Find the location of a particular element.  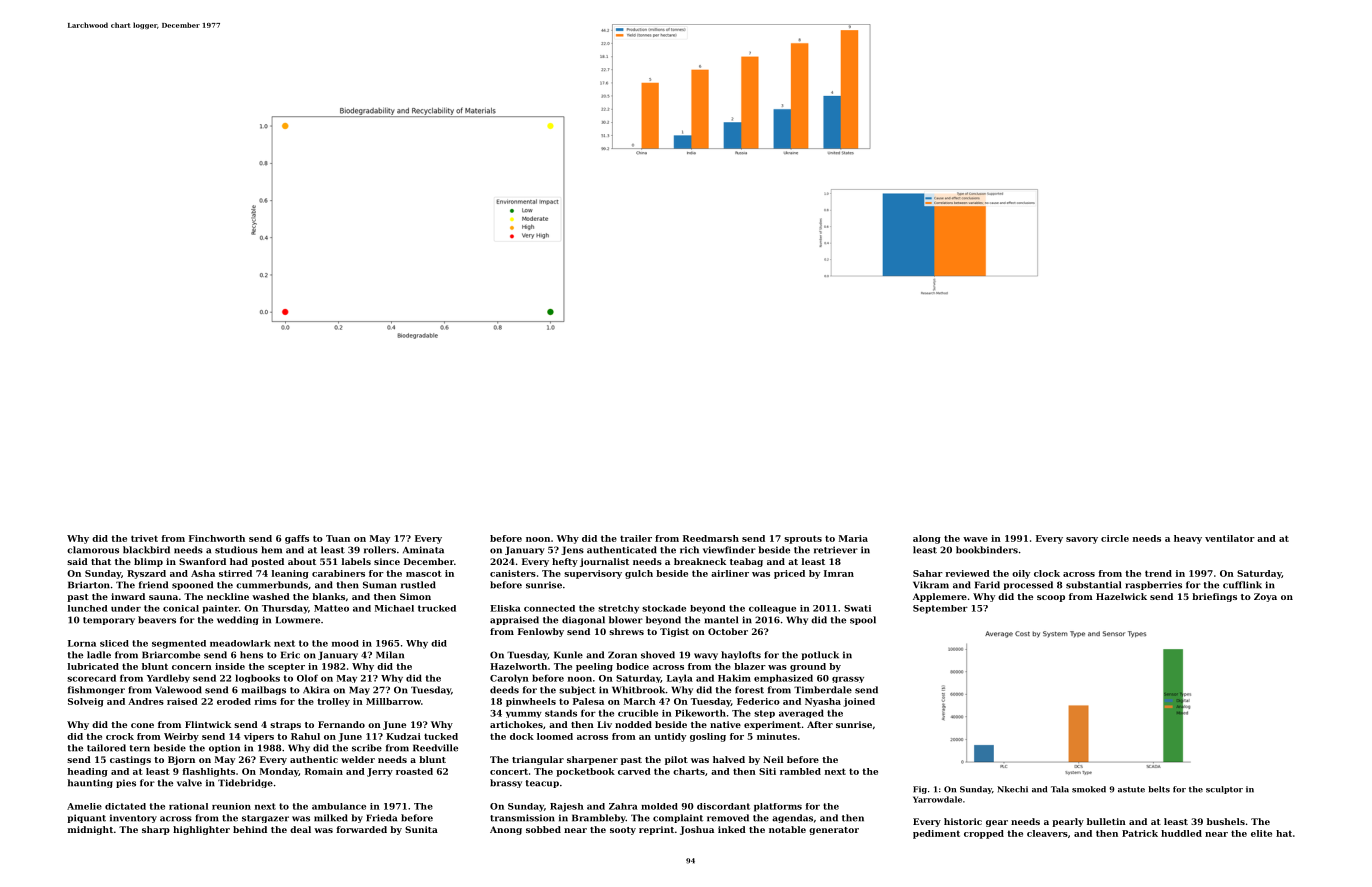

stargazer is located at coordinates (265, 819).
